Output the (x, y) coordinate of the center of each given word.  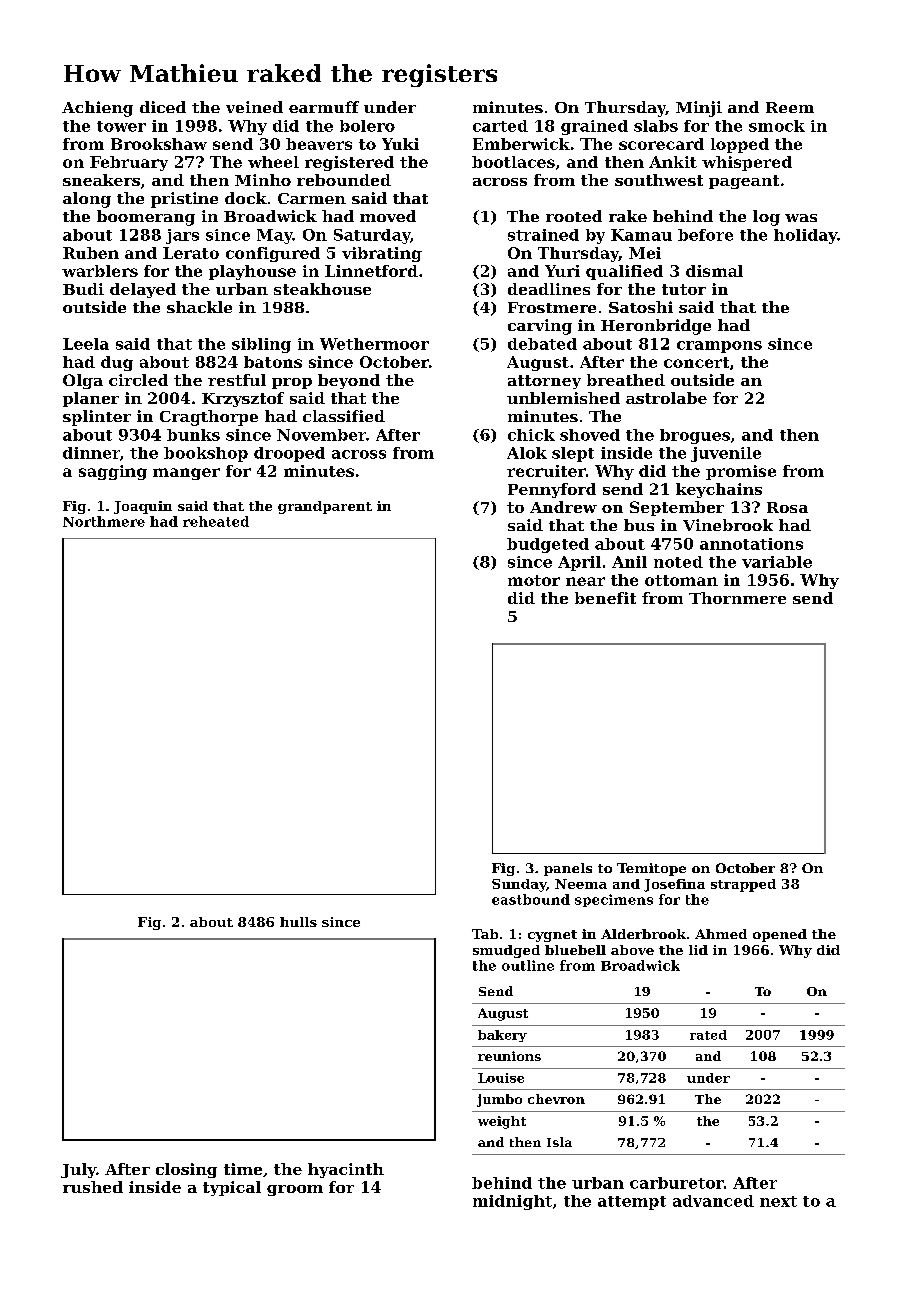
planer (91, 399)
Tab (485, 934)
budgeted (548, 545)
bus (639, 525)
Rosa (787, 507)
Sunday (519, 885)
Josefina (674, 885)
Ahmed (721, 934)
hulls (298, 922)
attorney (544, 382)
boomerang (146, 218)
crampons (719, 347)
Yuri (562, 271)
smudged (506, 951)
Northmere (104, 521)
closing (186, 1170)
